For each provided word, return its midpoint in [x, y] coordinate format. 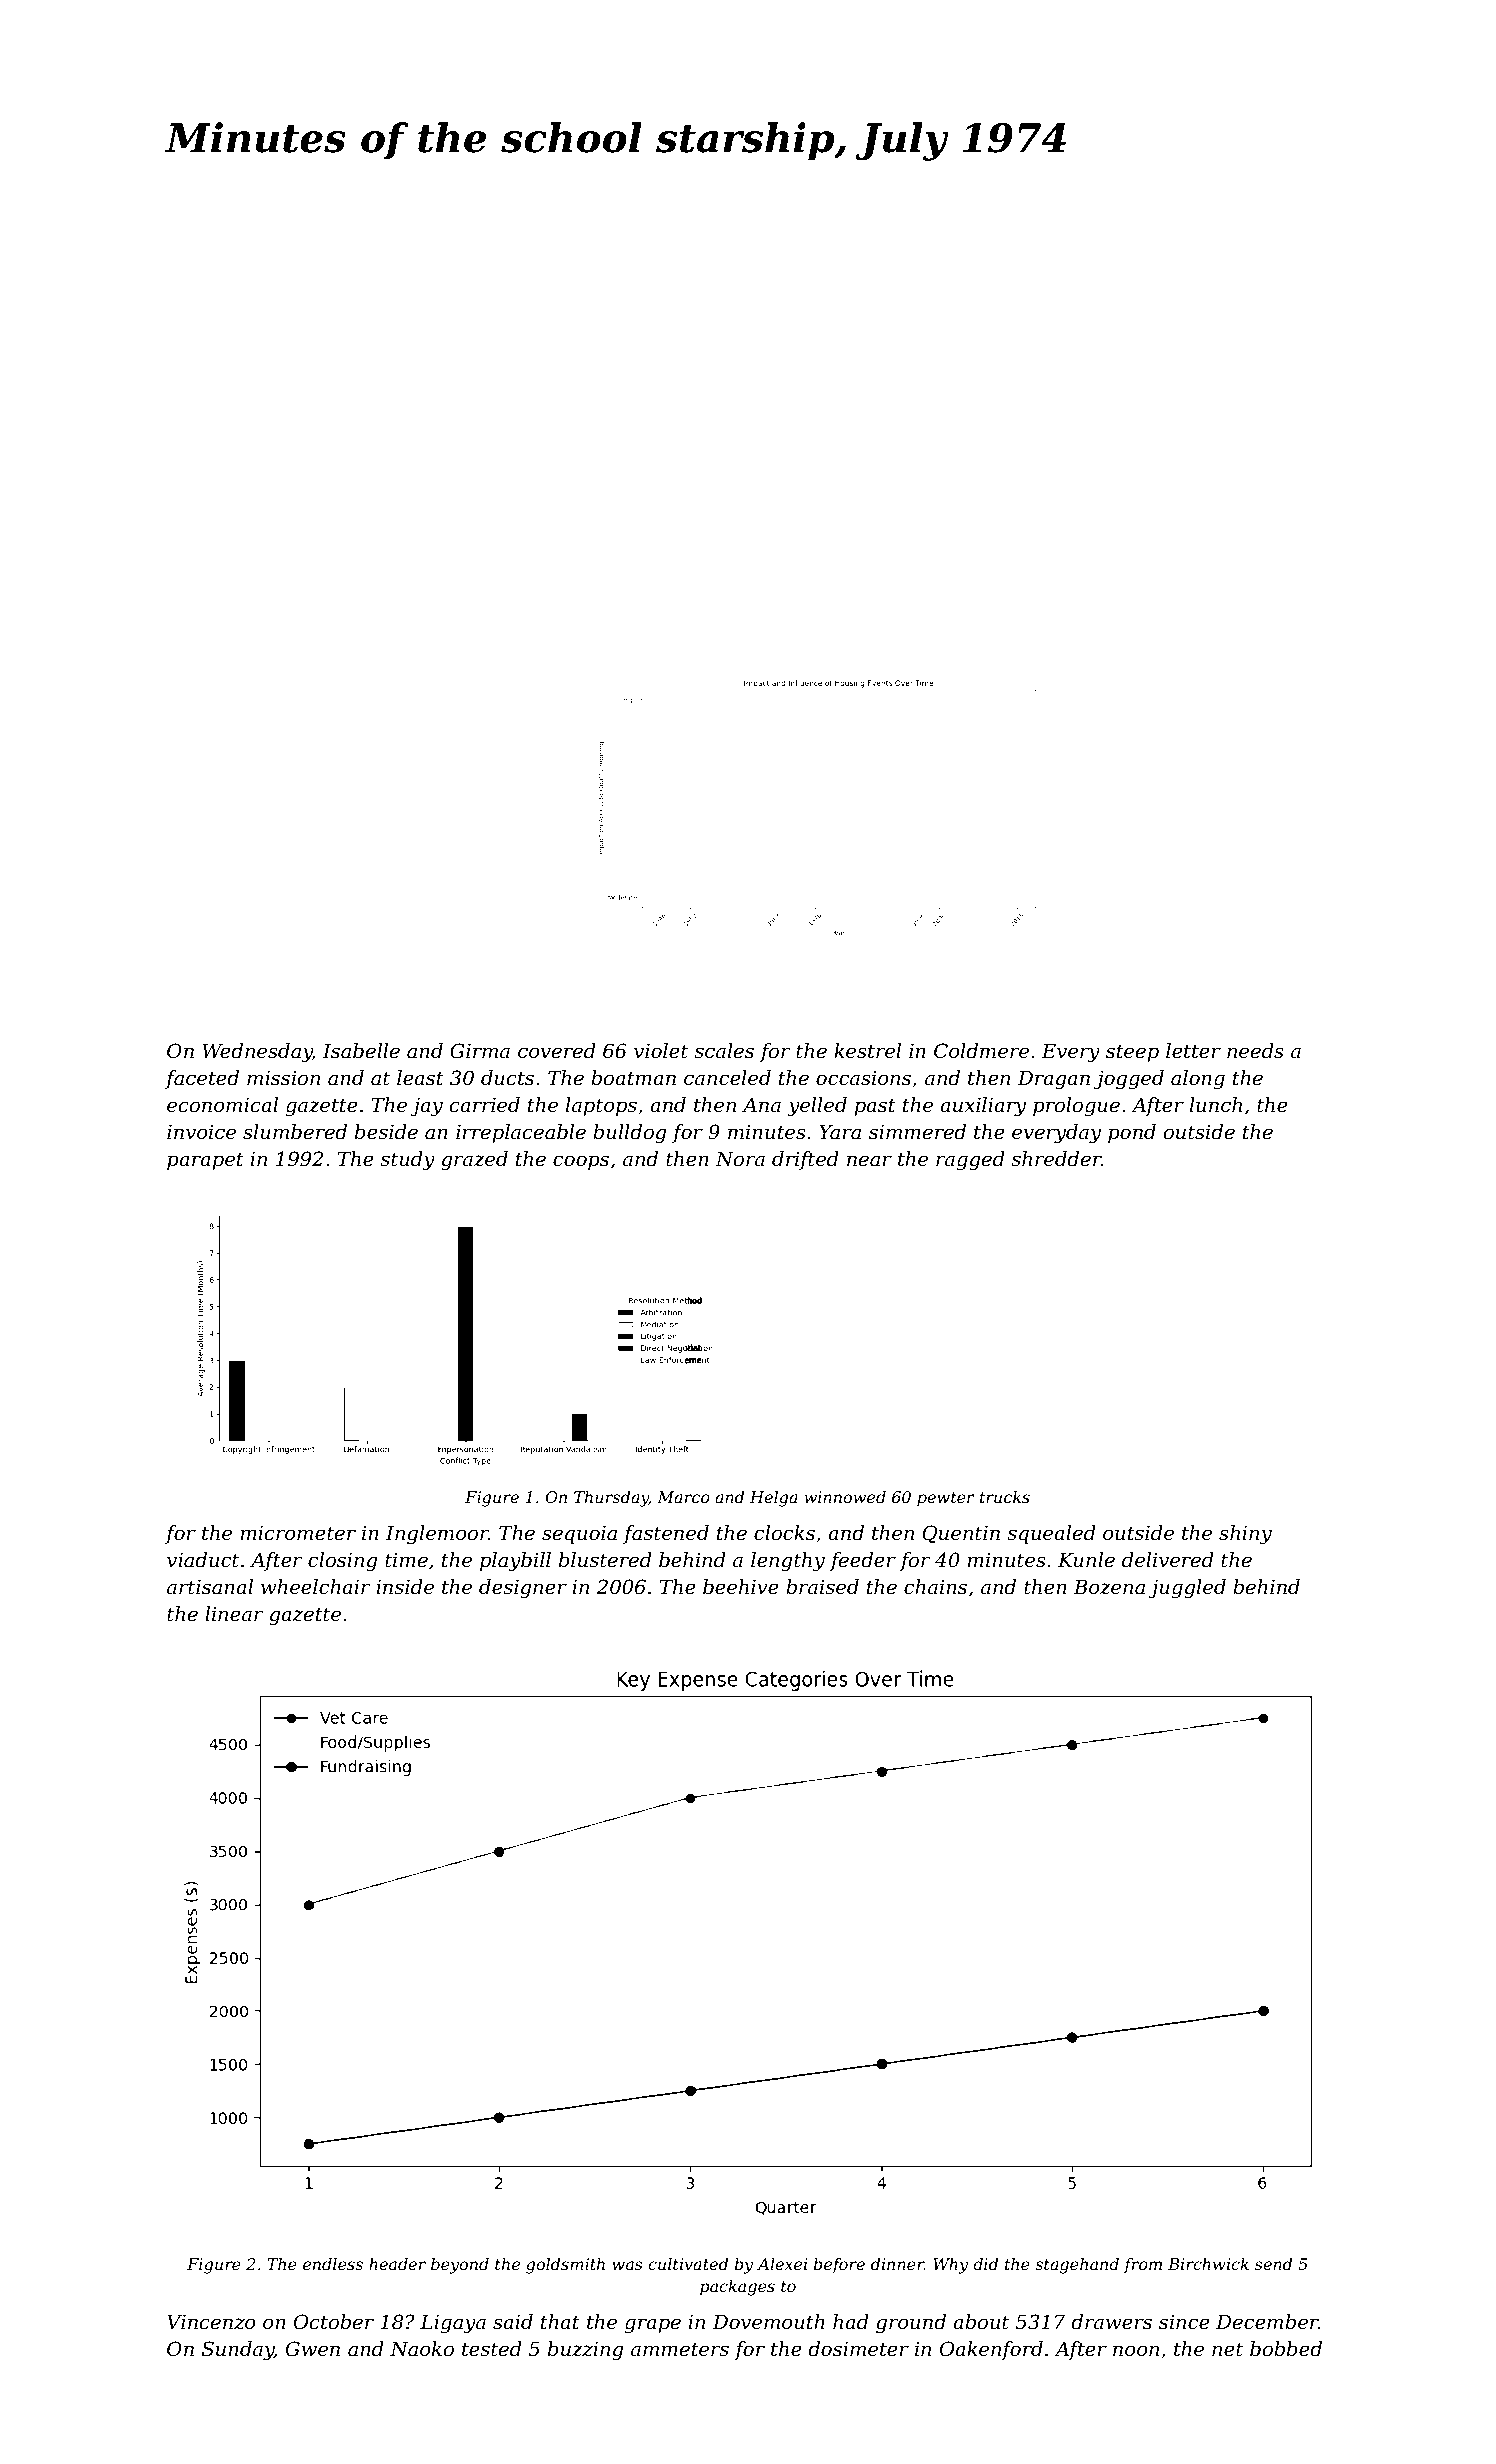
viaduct [203, 1560]
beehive [741, 1587]
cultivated [688, 2264]
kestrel [867, 1051]
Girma [480, 1051]
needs [1255, 1051]
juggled [1187, 1589]
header [397, 2264]
